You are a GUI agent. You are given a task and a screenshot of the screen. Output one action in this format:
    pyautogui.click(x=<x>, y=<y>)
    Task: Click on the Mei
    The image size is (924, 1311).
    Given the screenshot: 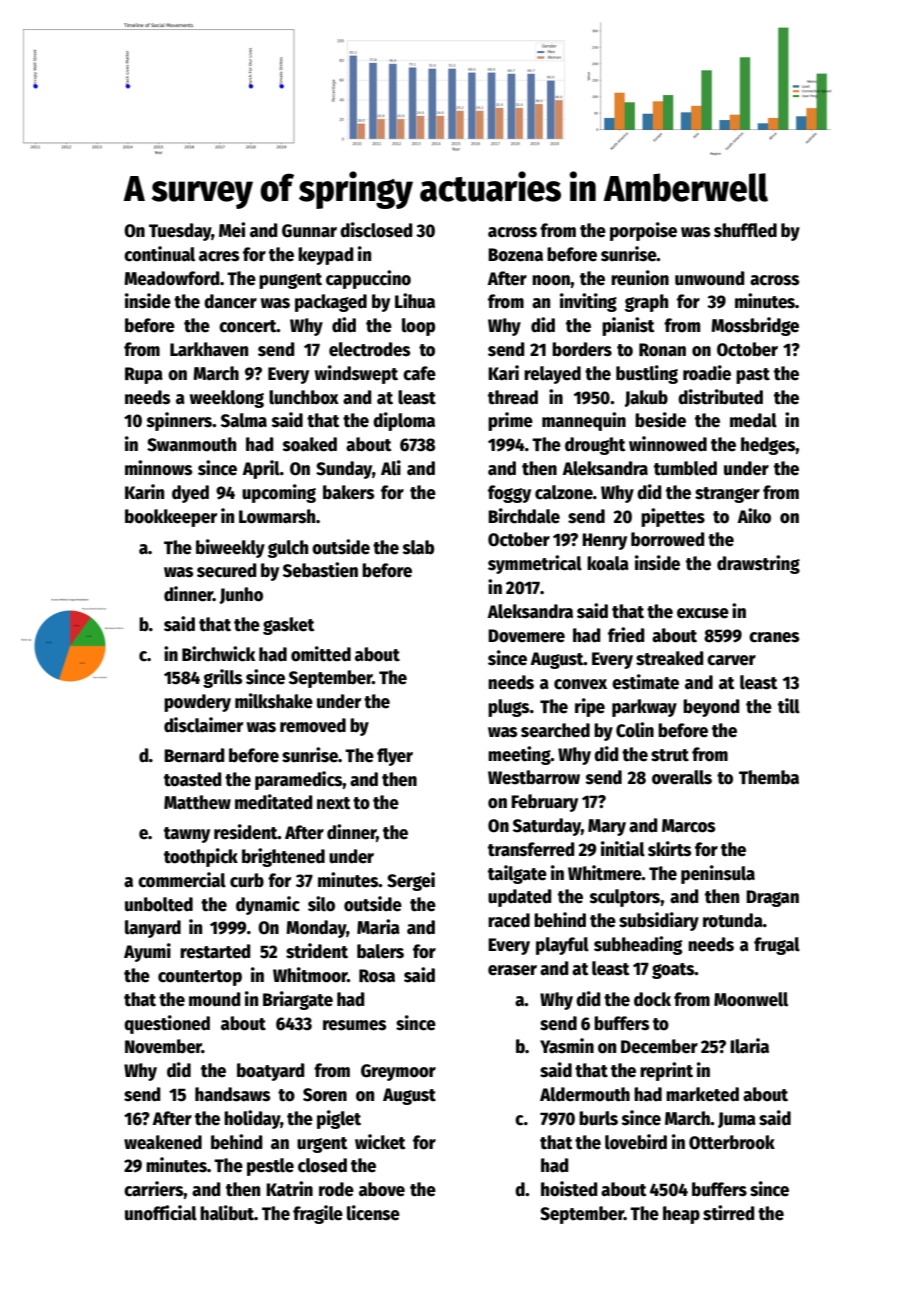 What is the action you would take?
    pyautogui.click(x=232, y=230)
